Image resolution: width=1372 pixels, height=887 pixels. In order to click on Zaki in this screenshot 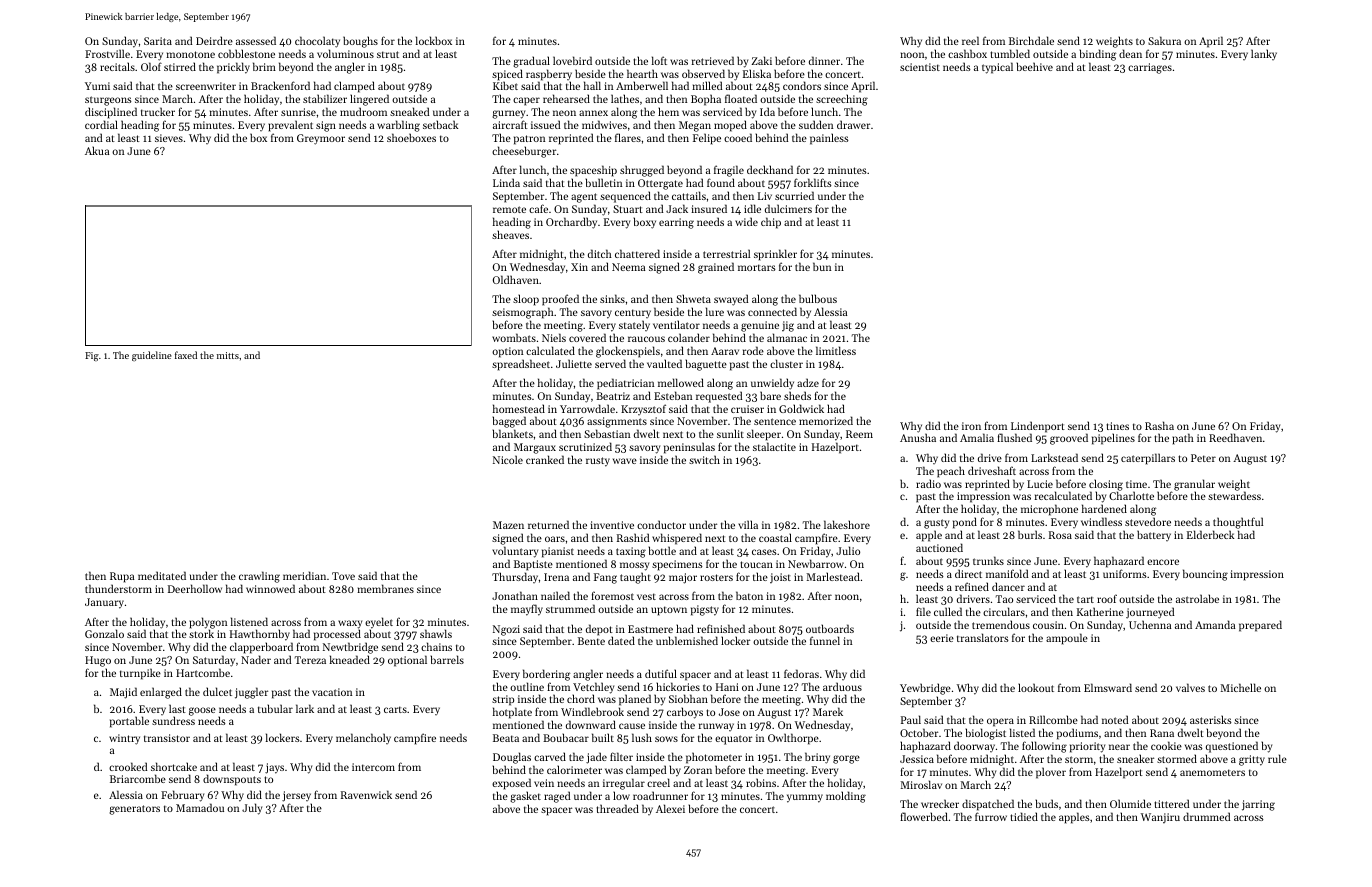, I will do `click(762, 60)`.
